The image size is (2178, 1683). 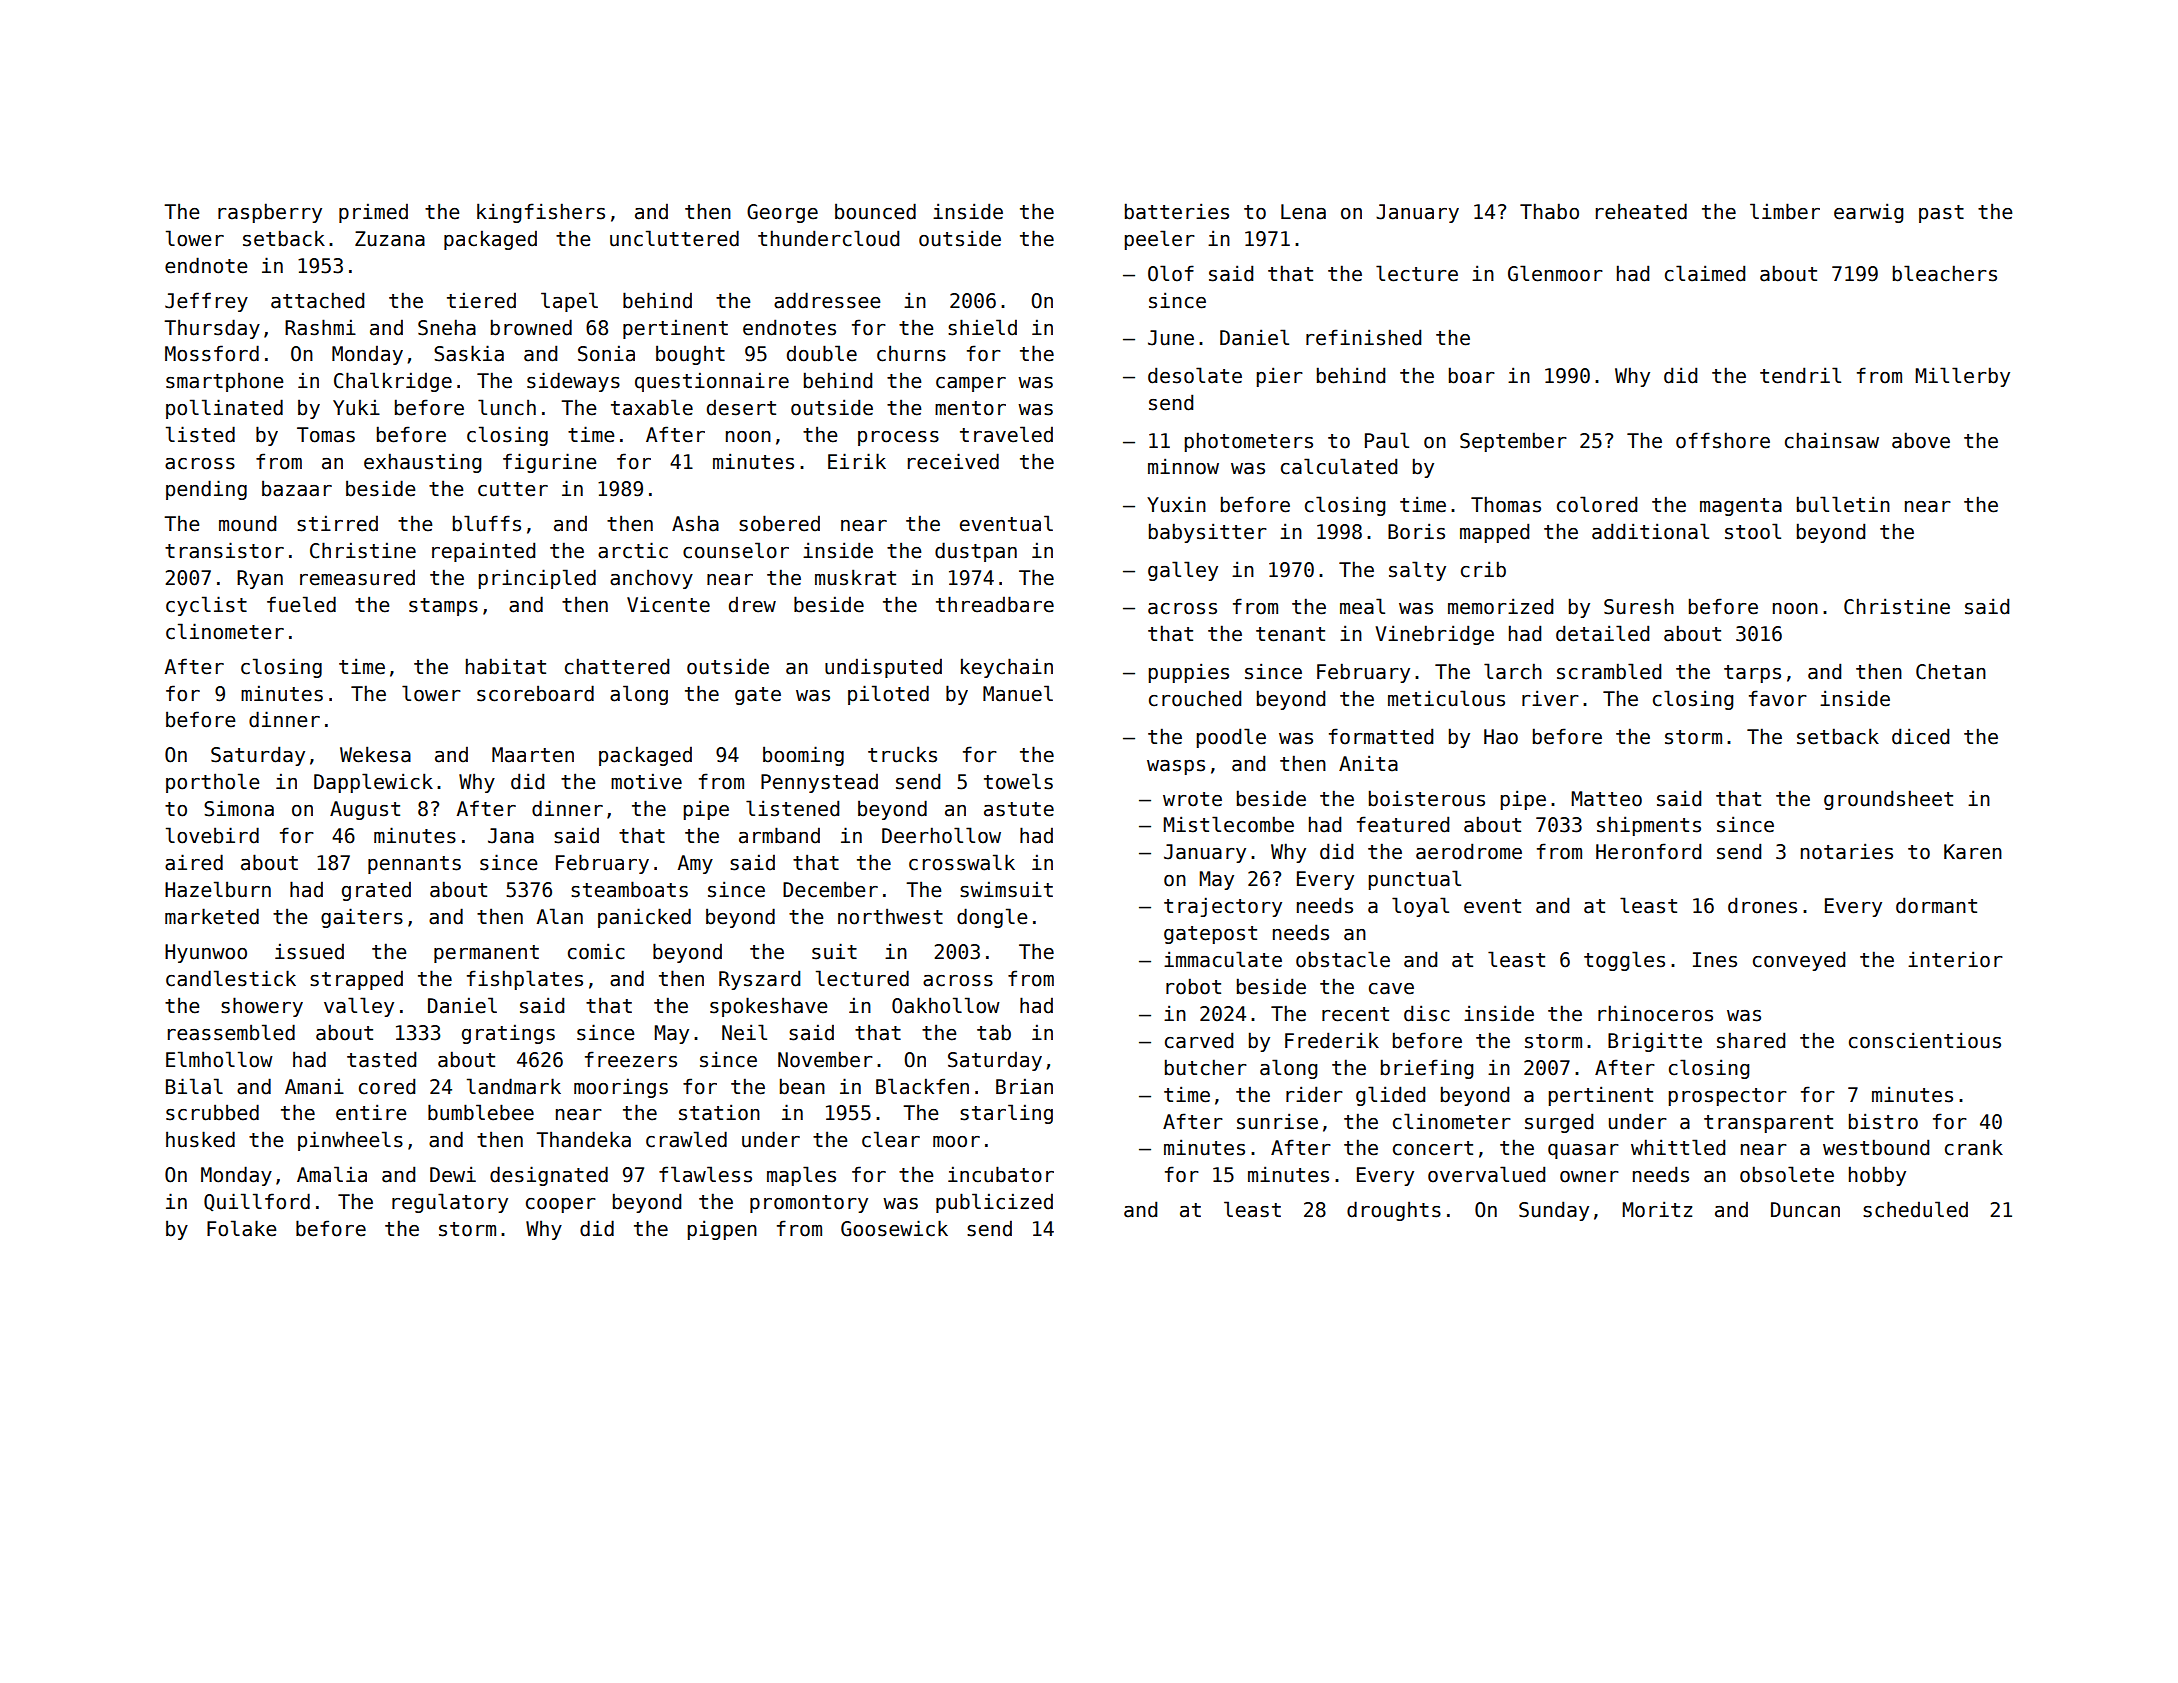 I want to click on Suresh, so click(x=1639, y=606).
